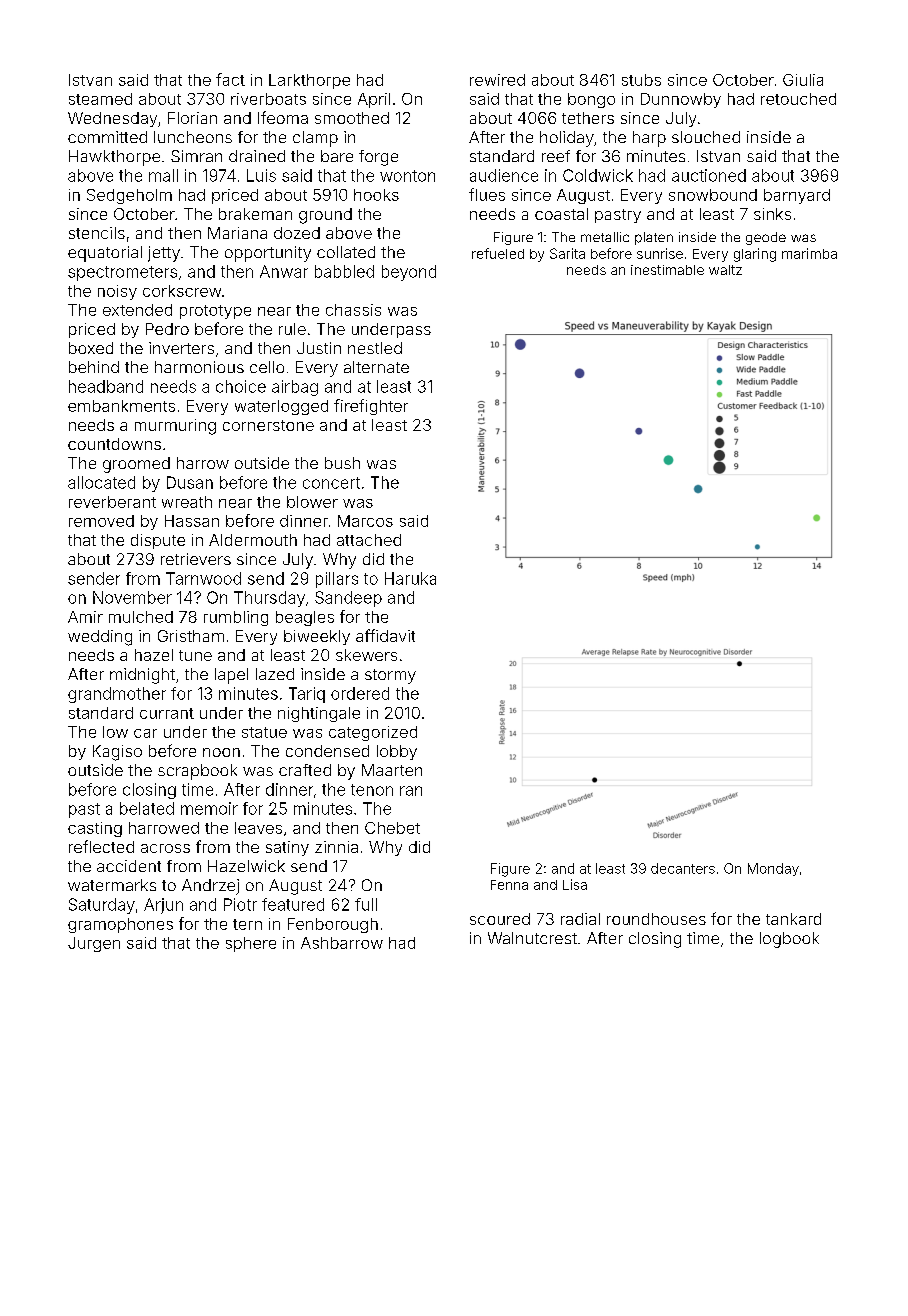 The width and height of the screenshot is (908, 1316). I want to click on collated, so click(346, 252).
